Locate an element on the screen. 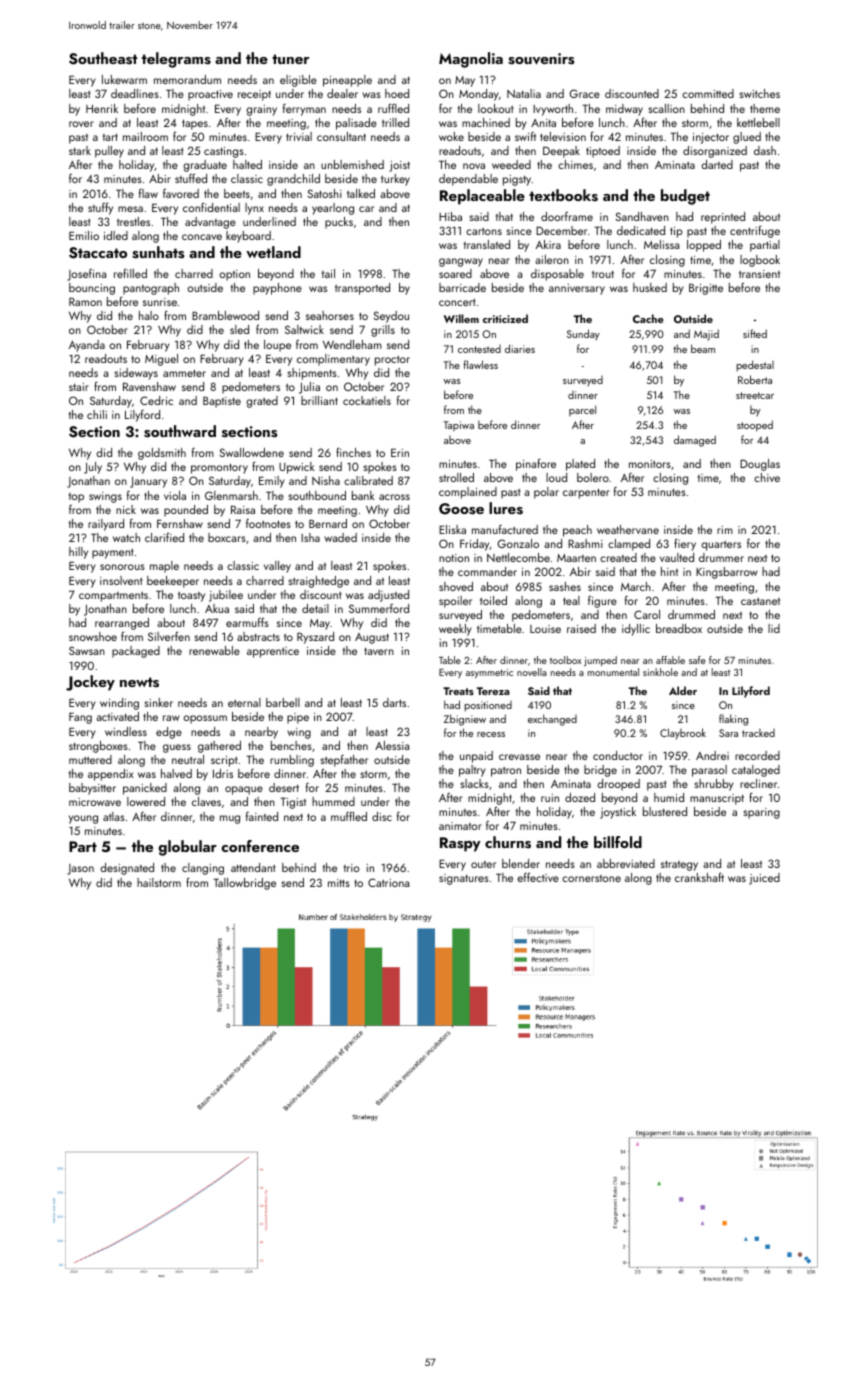  Natalia is located at coordinates (524, 93).
